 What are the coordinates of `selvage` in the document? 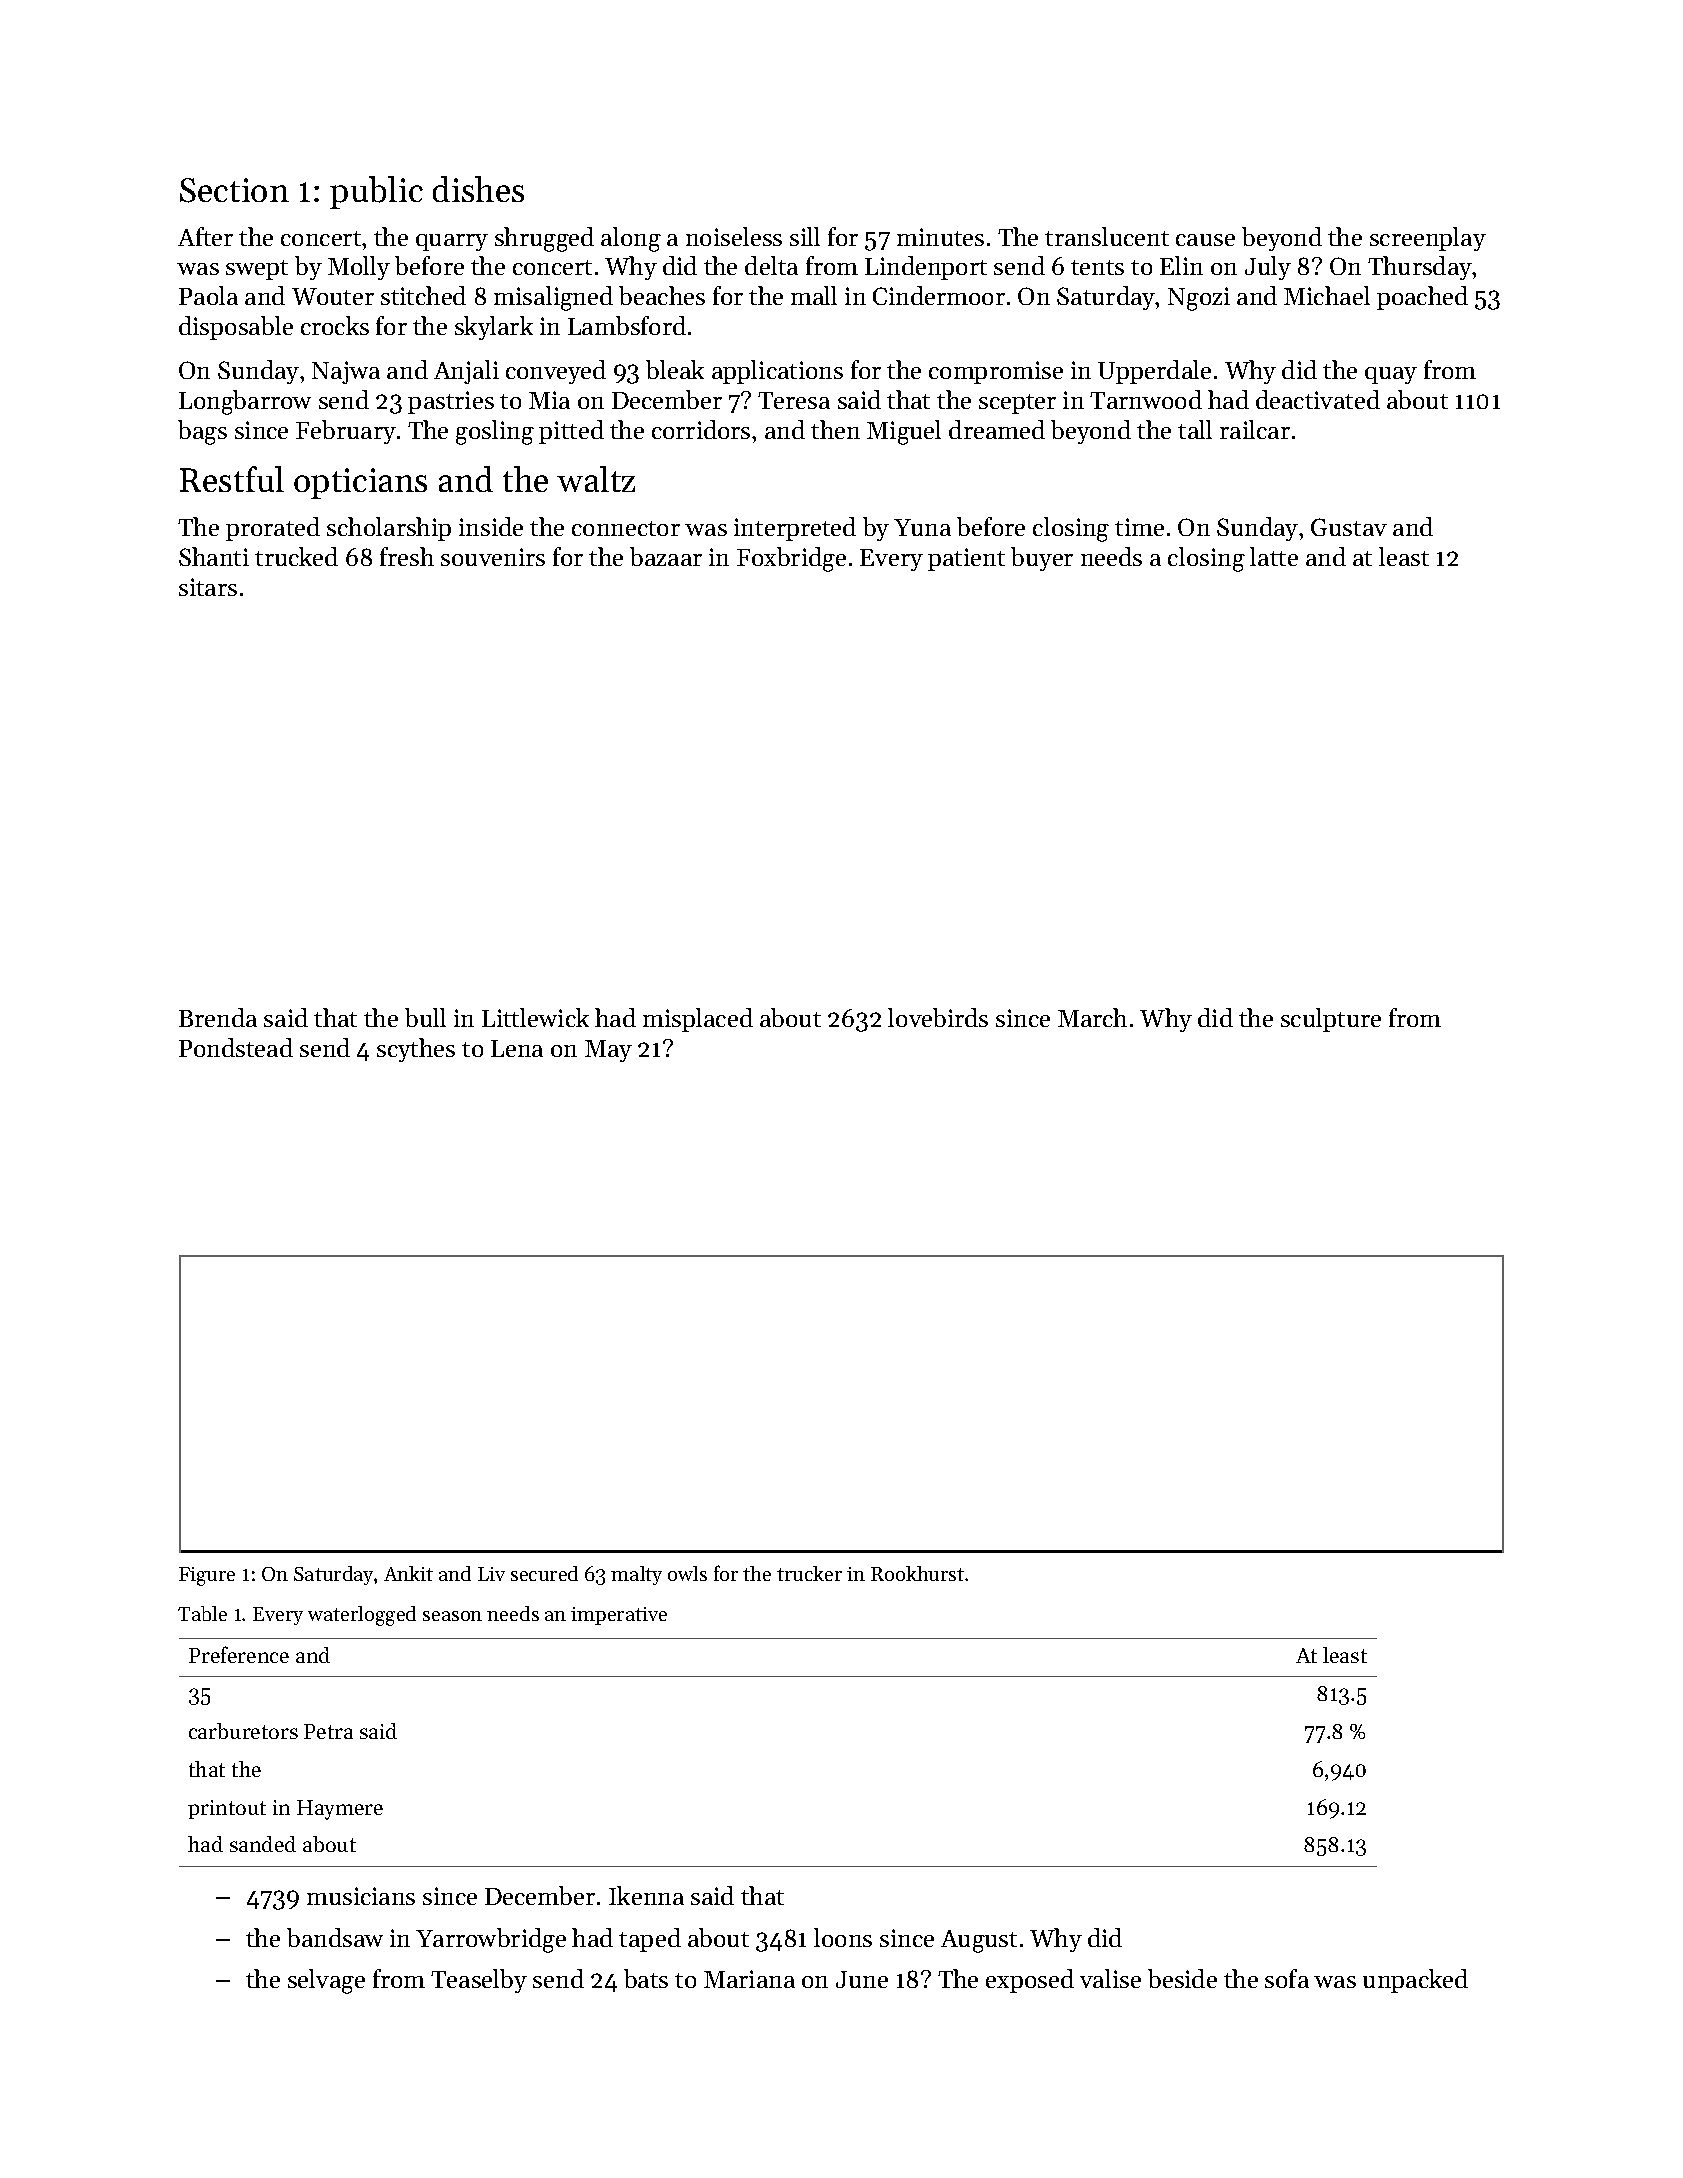 It's located at (326, 1981).
